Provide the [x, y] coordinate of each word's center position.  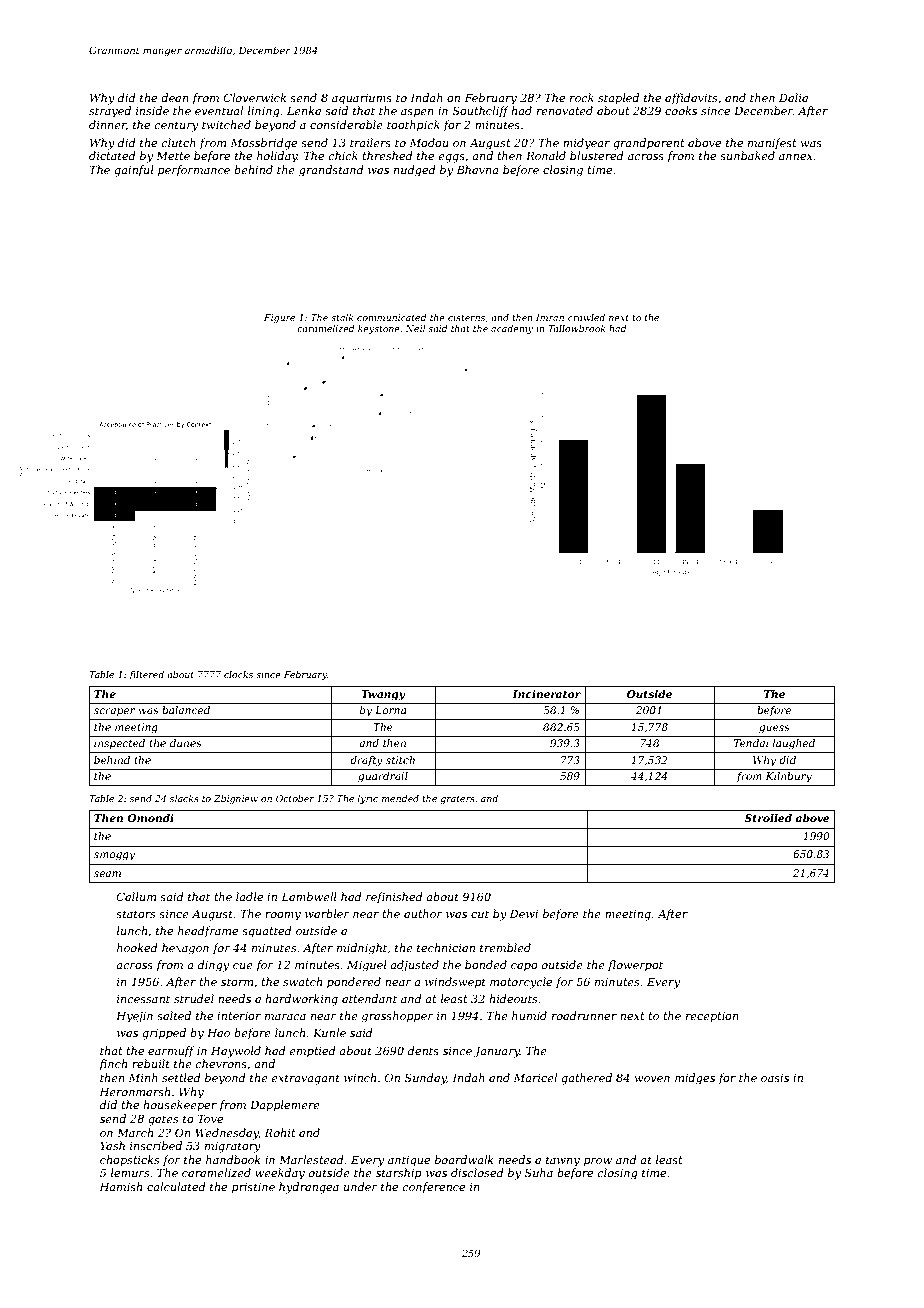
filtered [146, 675]
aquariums [362, 99]
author [423, 913]
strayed [110, 112]
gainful [134, 171]
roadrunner [584, 1015]
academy [512, 329]
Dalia [793, 97]
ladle [249, 896]
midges [695, 1079]
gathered [586, 1079]
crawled [586, 317]
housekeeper [180, 1105]
